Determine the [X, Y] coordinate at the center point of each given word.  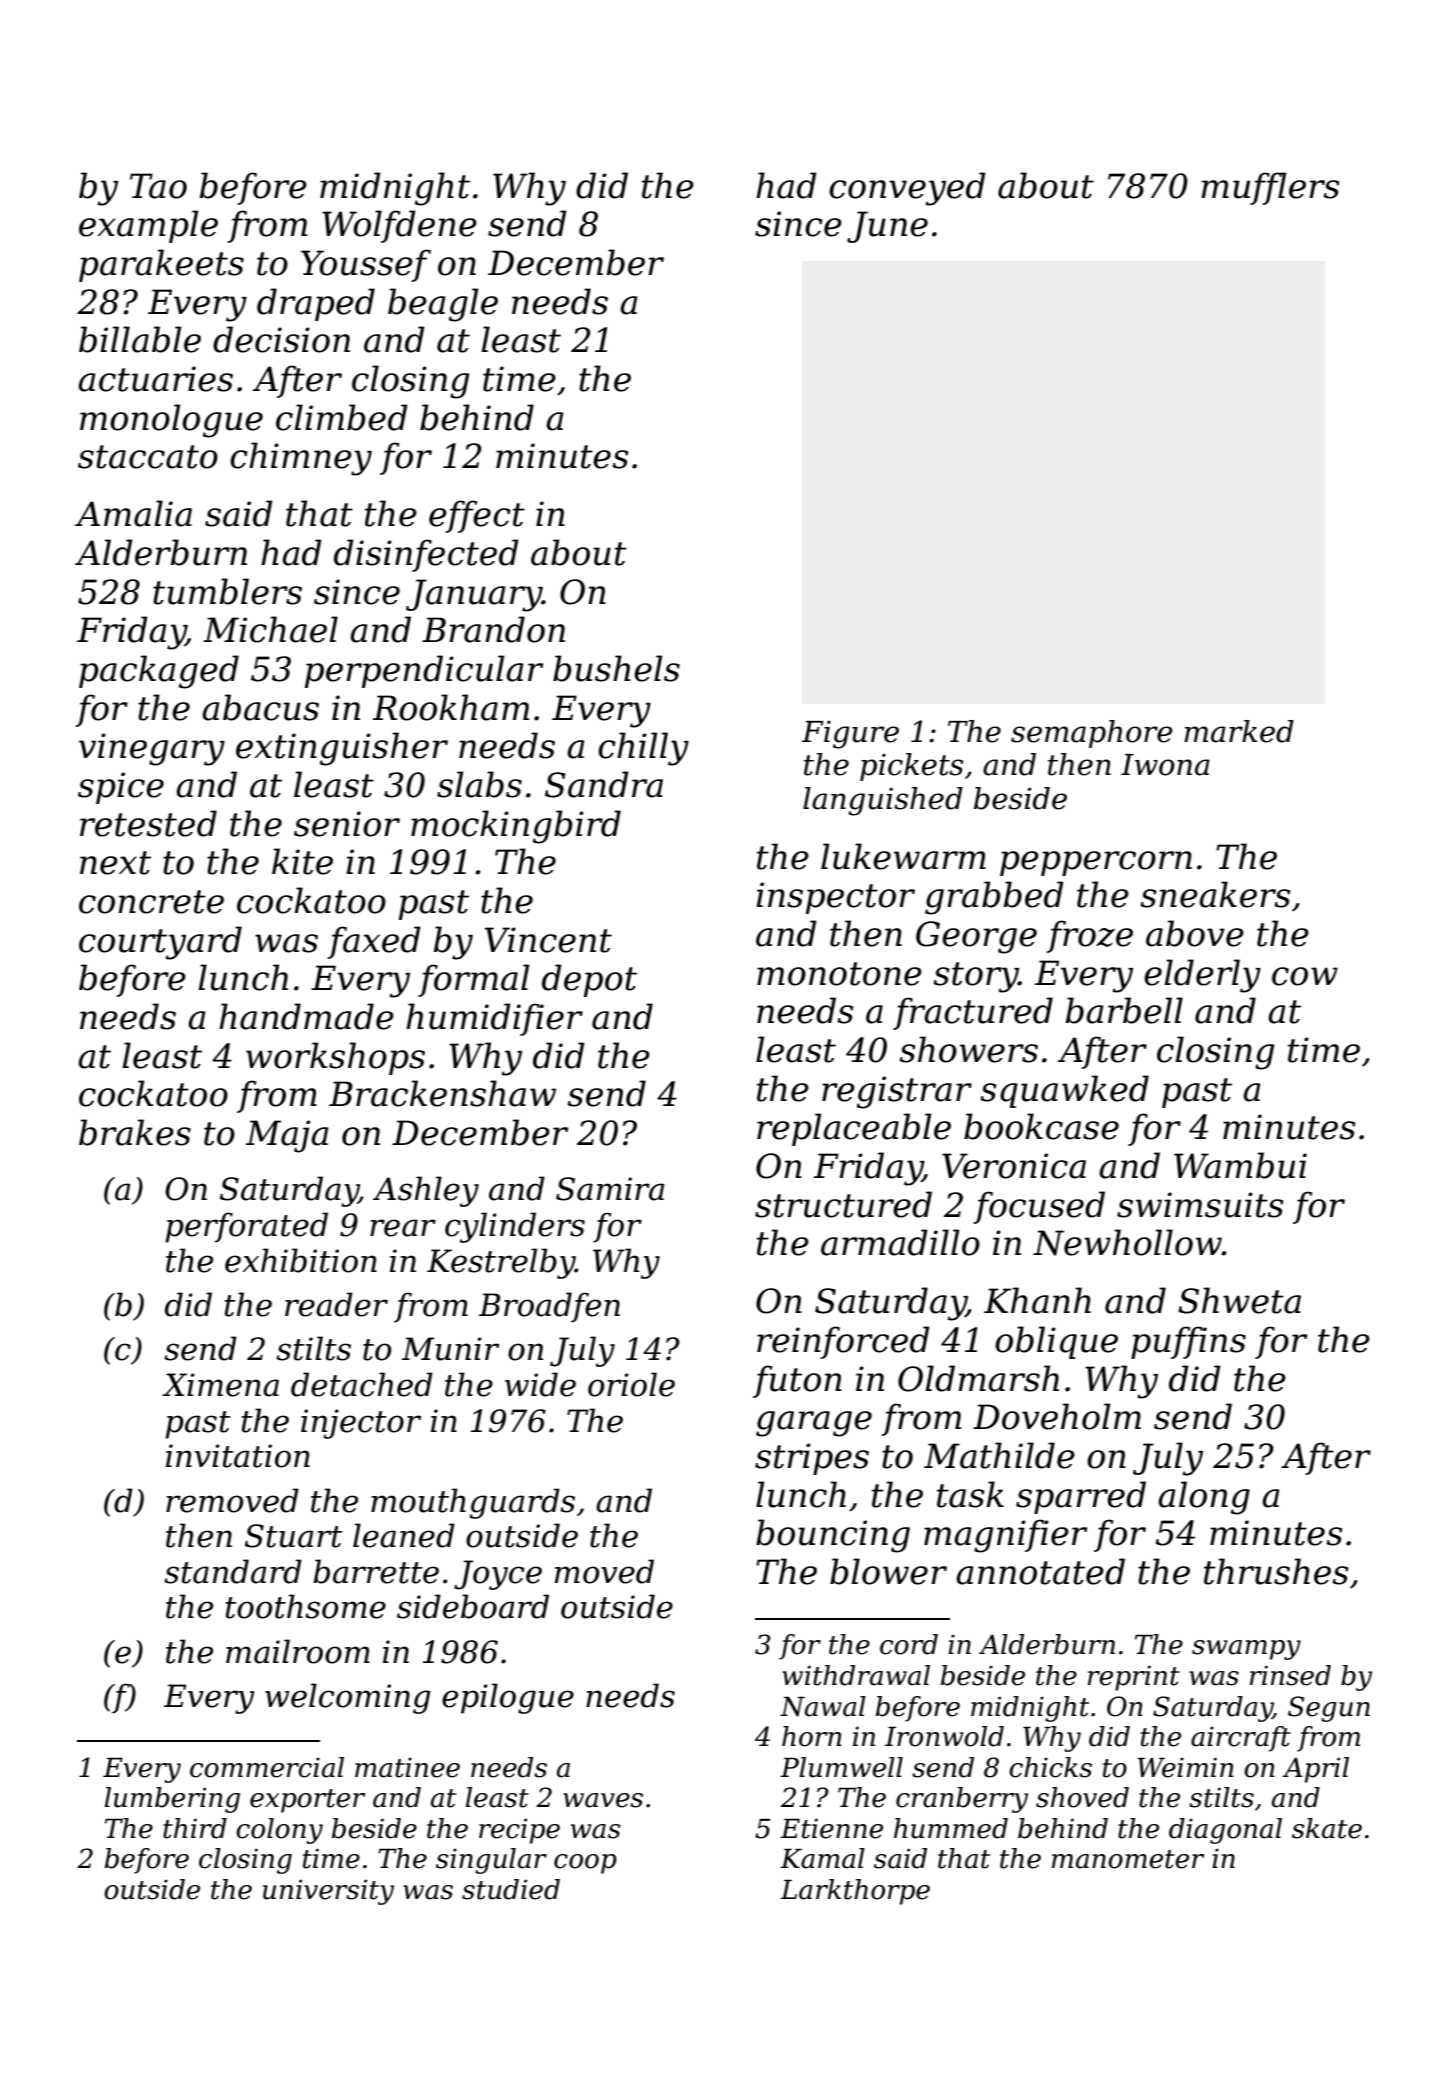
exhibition [301, 1260]
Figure [850, 734]
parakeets [161, 265]
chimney [301, 459]
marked [1239, 731]
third [195, 1828]
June [887, 227]
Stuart [294, 1536]
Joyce [498, 1575]
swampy [1246, 1650]
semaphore [1092, 734]
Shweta [1239, 1300]
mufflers [1270, 188]
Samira [610, 1189]
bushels [616, 668]
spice [121, 788]
